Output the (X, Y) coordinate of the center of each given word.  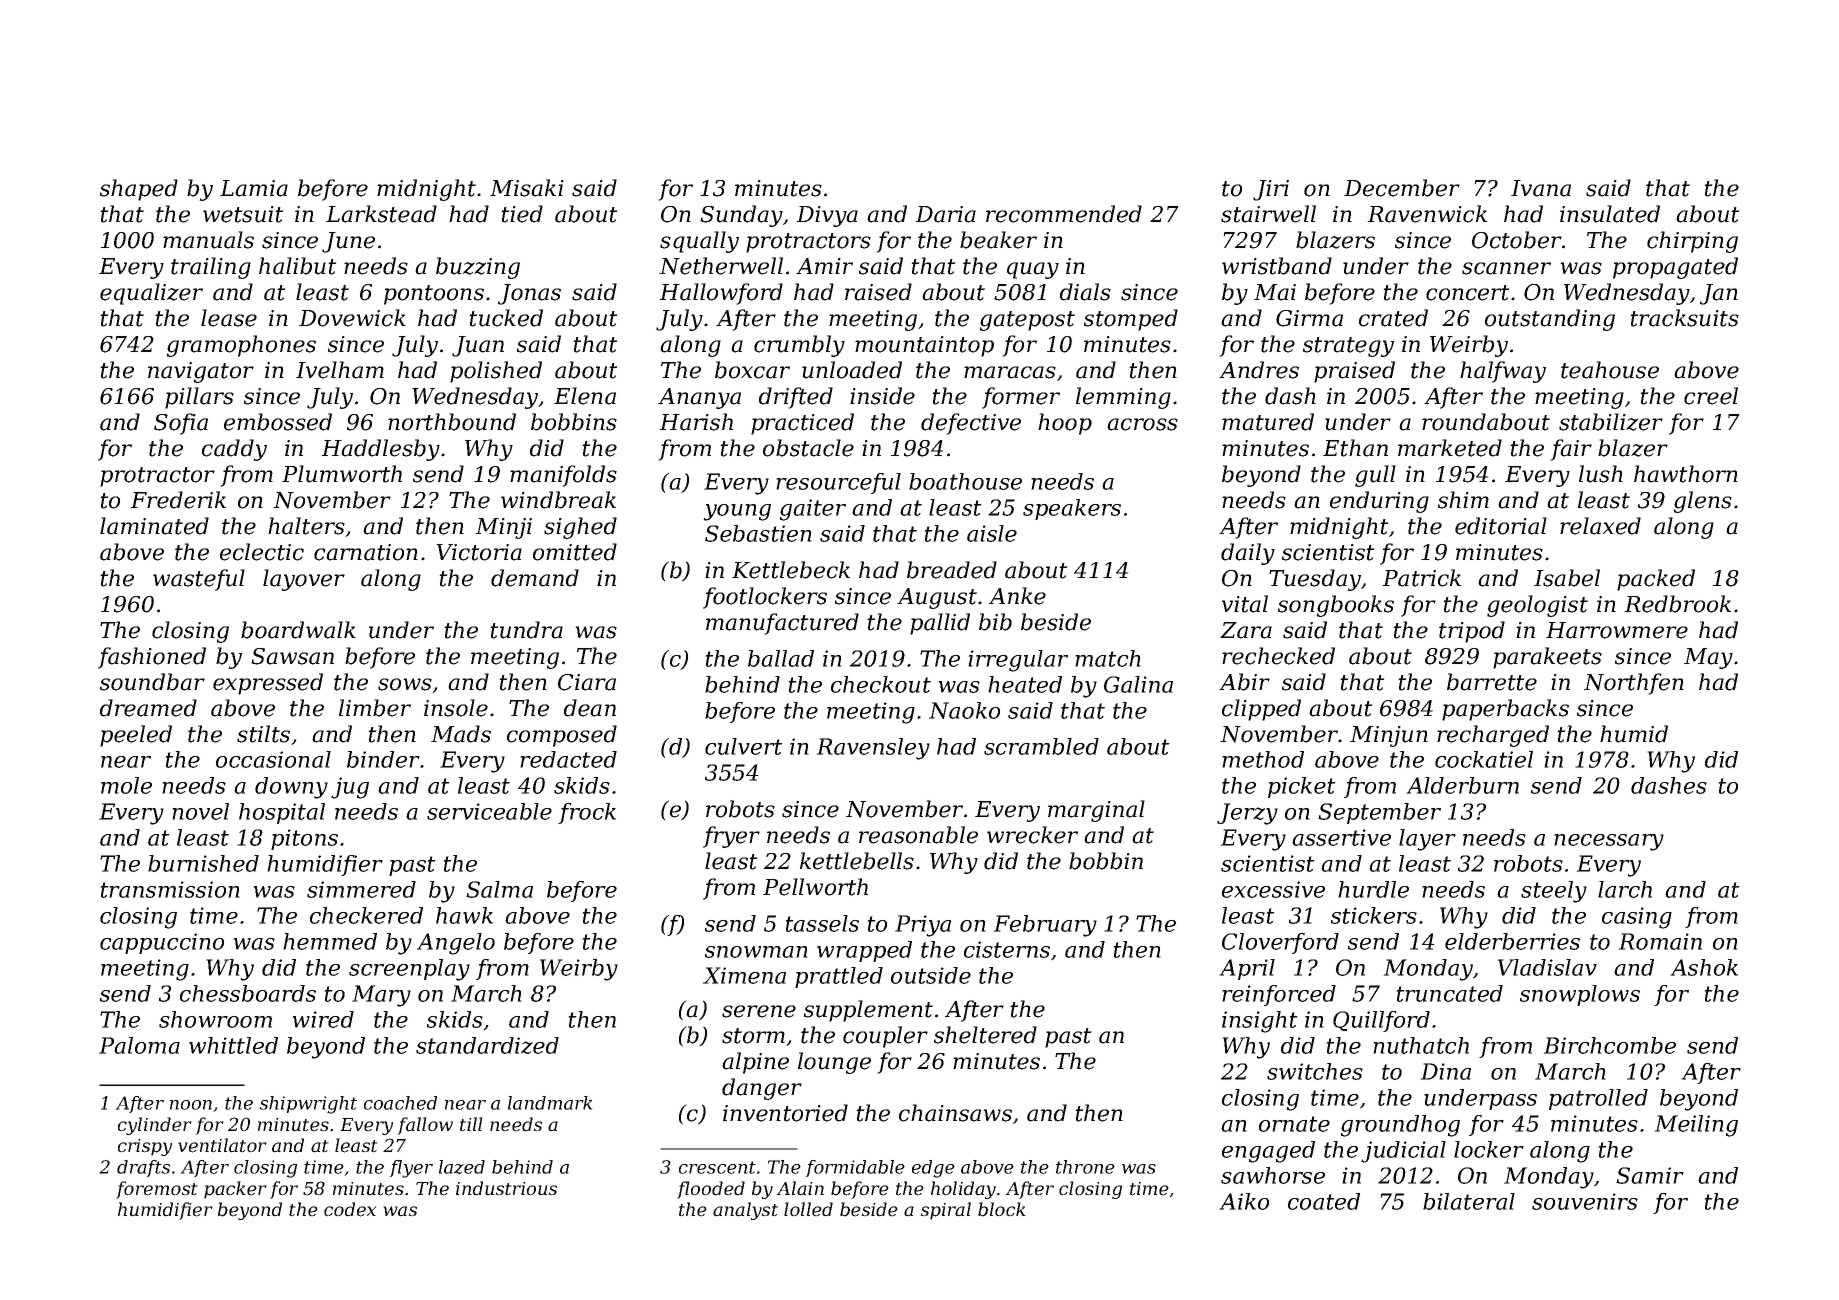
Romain (1660, 941)
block (1002, 1209)
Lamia (254, 188)
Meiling (1696, 1126)
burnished (203, 863)
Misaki (527, 188)
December (1402, 188)
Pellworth (815, 887)
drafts (143, 1168)
